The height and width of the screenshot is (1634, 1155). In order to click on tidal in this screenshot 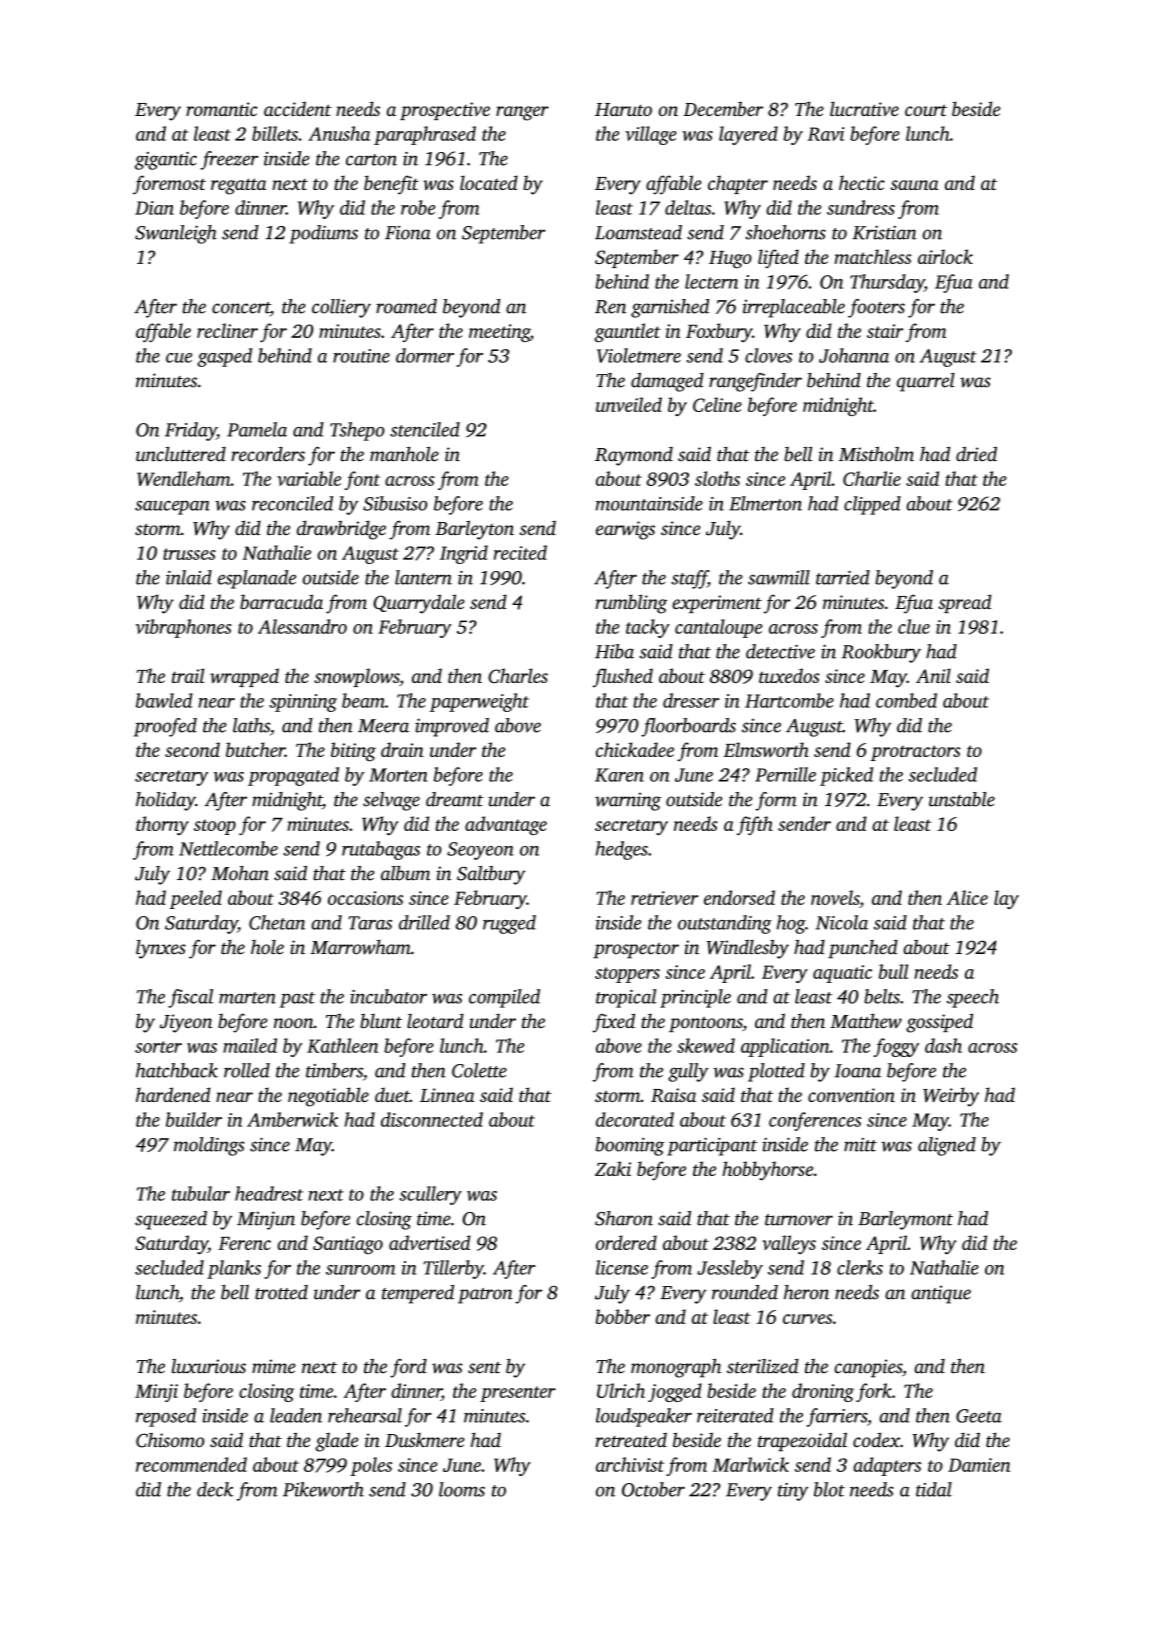, I will do `click(934, 1489)`.
